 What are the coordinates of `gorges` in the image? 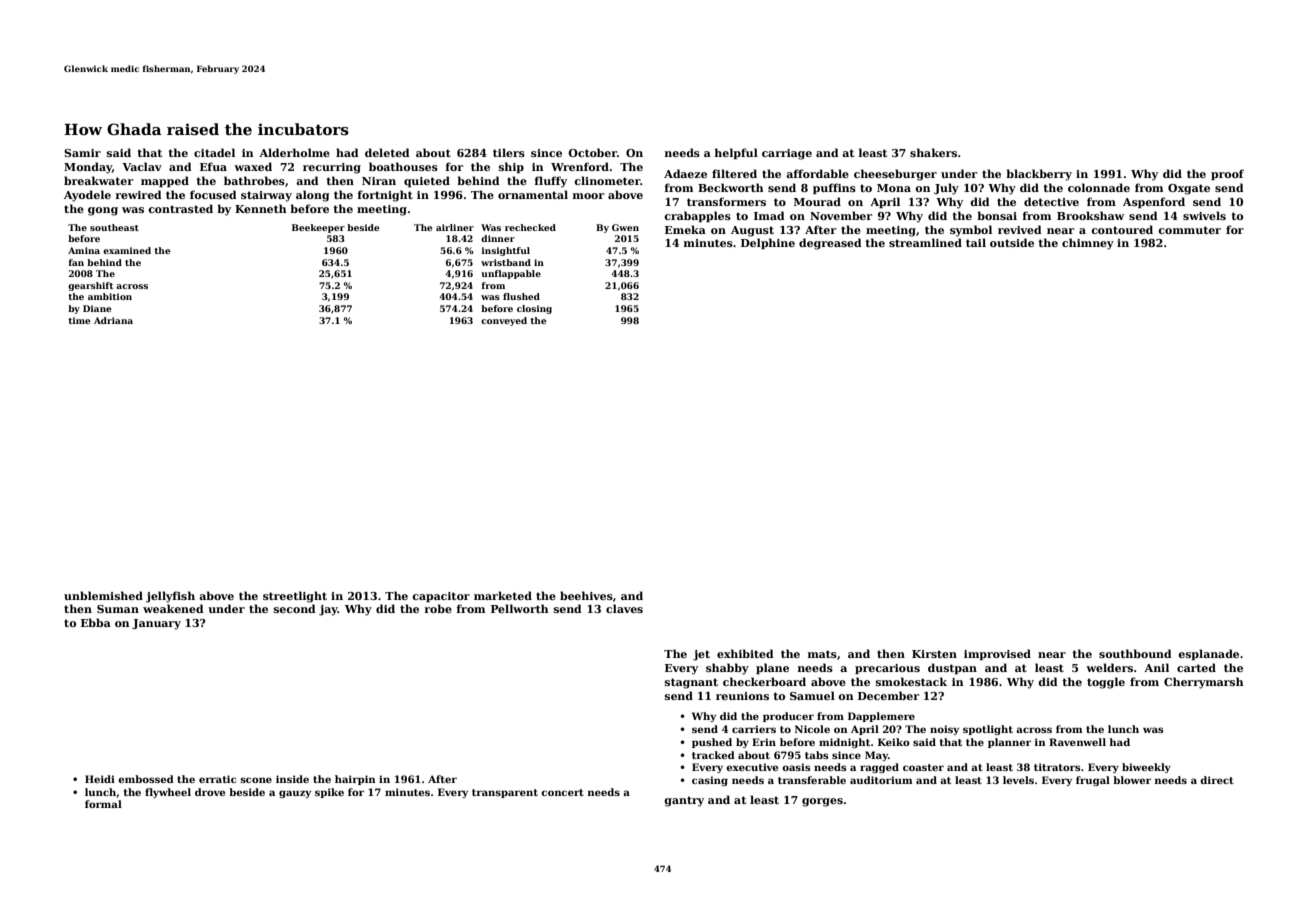 It's located at (822, 802).
